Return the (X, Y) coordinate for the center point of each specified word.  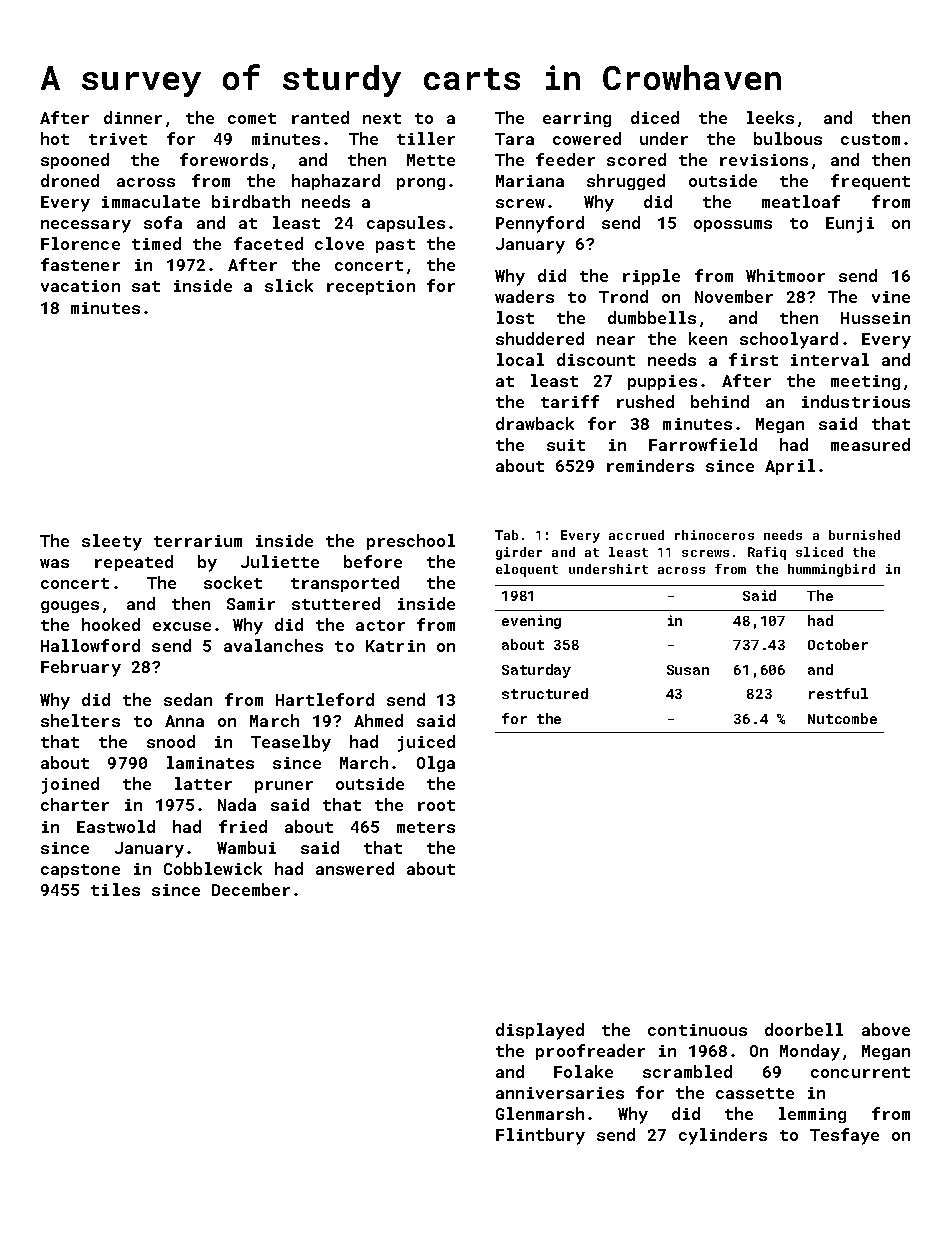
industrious (856, 401)
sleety (112, 542)
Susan (688, 670)
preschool (411, 542)
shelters (80, 720)
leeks (770, 117)
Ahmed (378, 720)
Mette (431, 160)
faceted (268, 243)
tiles (115, 889)
